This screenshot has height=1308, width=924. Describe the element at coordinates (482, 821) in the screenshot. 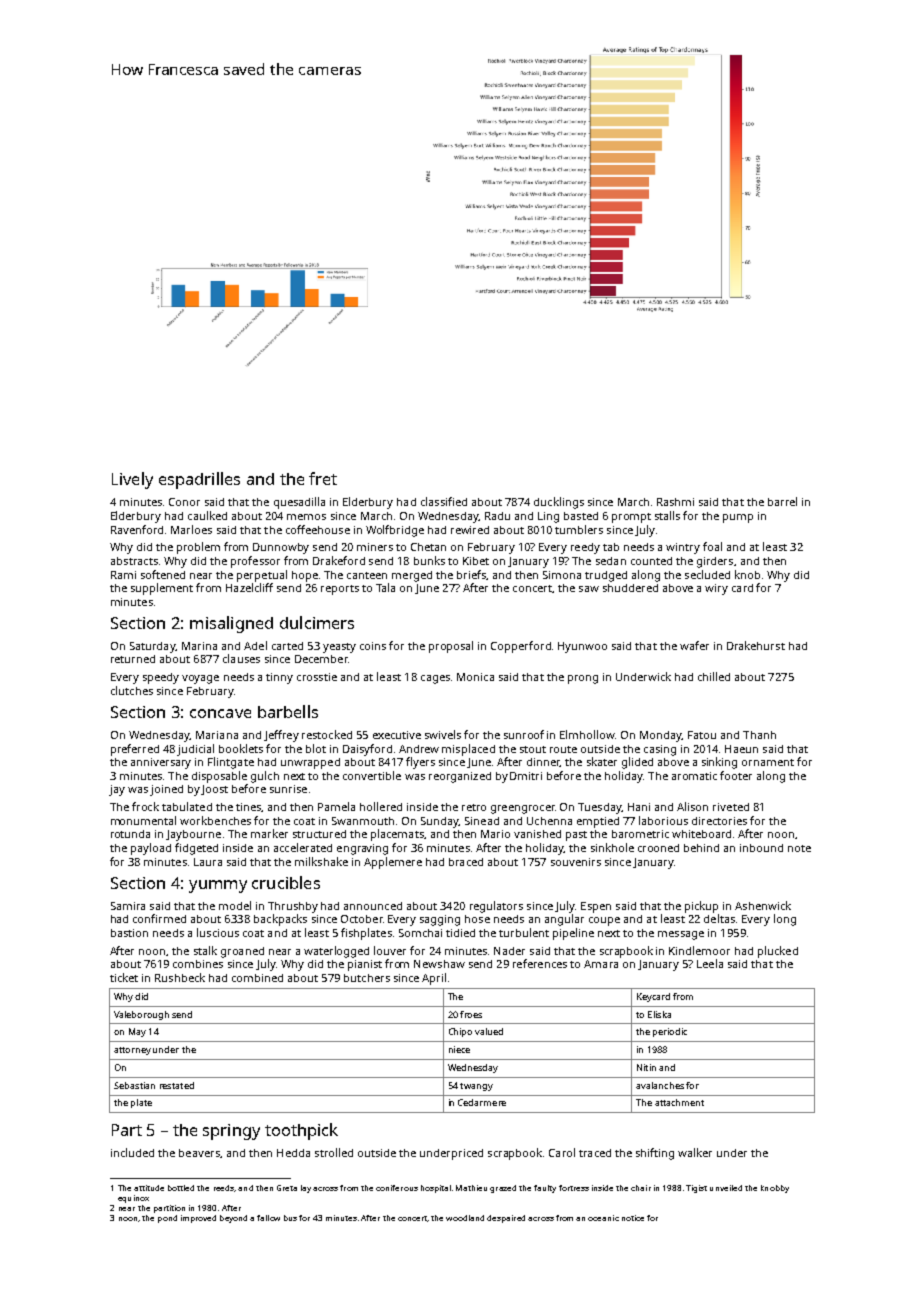

I see `Sinead` at that location.
